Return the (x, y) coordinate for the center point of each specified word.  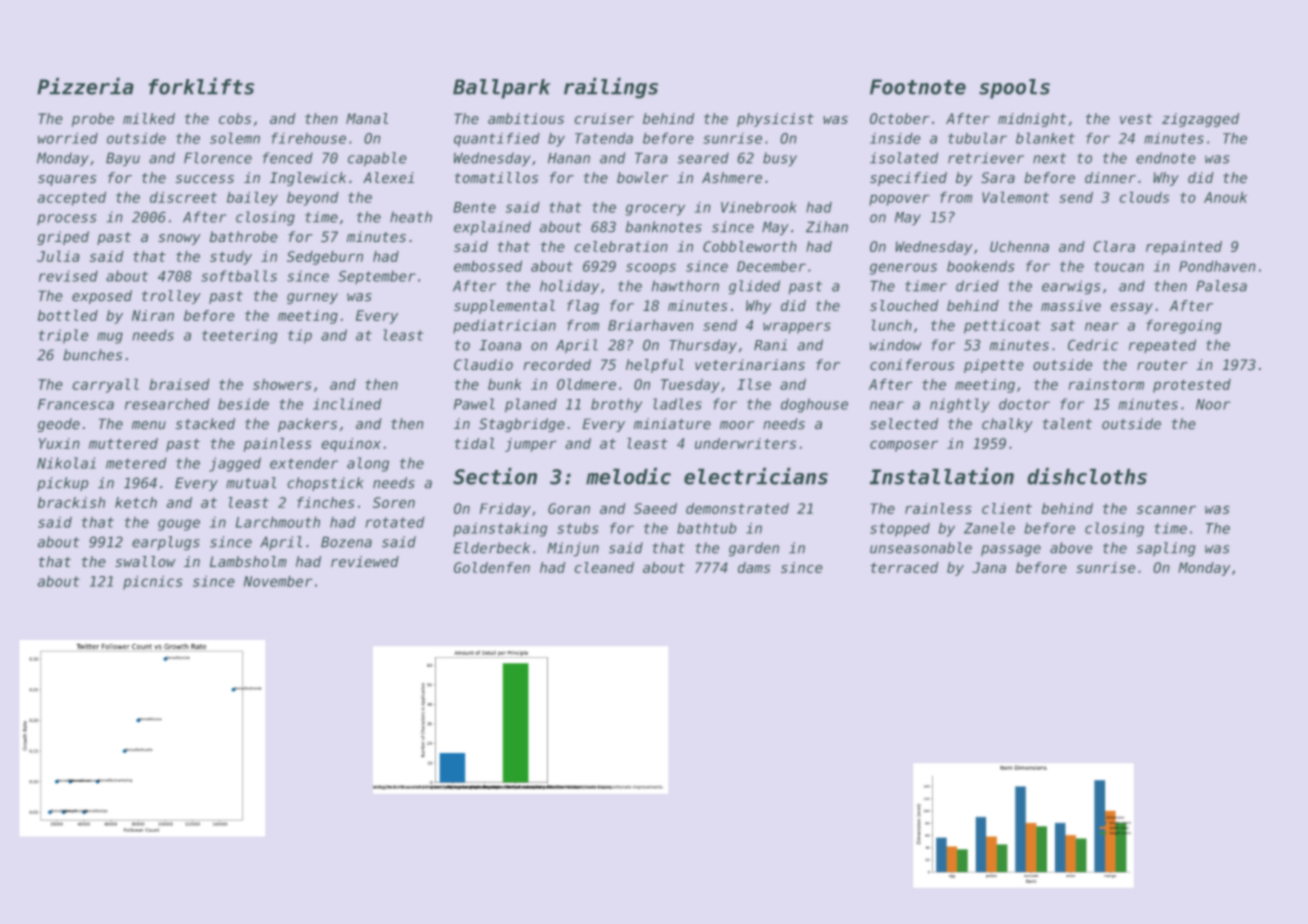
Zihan (827, 226)
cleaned (604, 567)
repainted (1184, 248)
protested (1192, 386)
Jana (989, 567)
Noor (1213, 404)
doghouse (814, 405)
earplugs (166, 543)
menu (149, 425)
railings (611, 88)
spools (1014, 89)
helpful (655, 366)
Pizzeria (85, 86)
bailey (252, 199)
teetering (239, 336)
